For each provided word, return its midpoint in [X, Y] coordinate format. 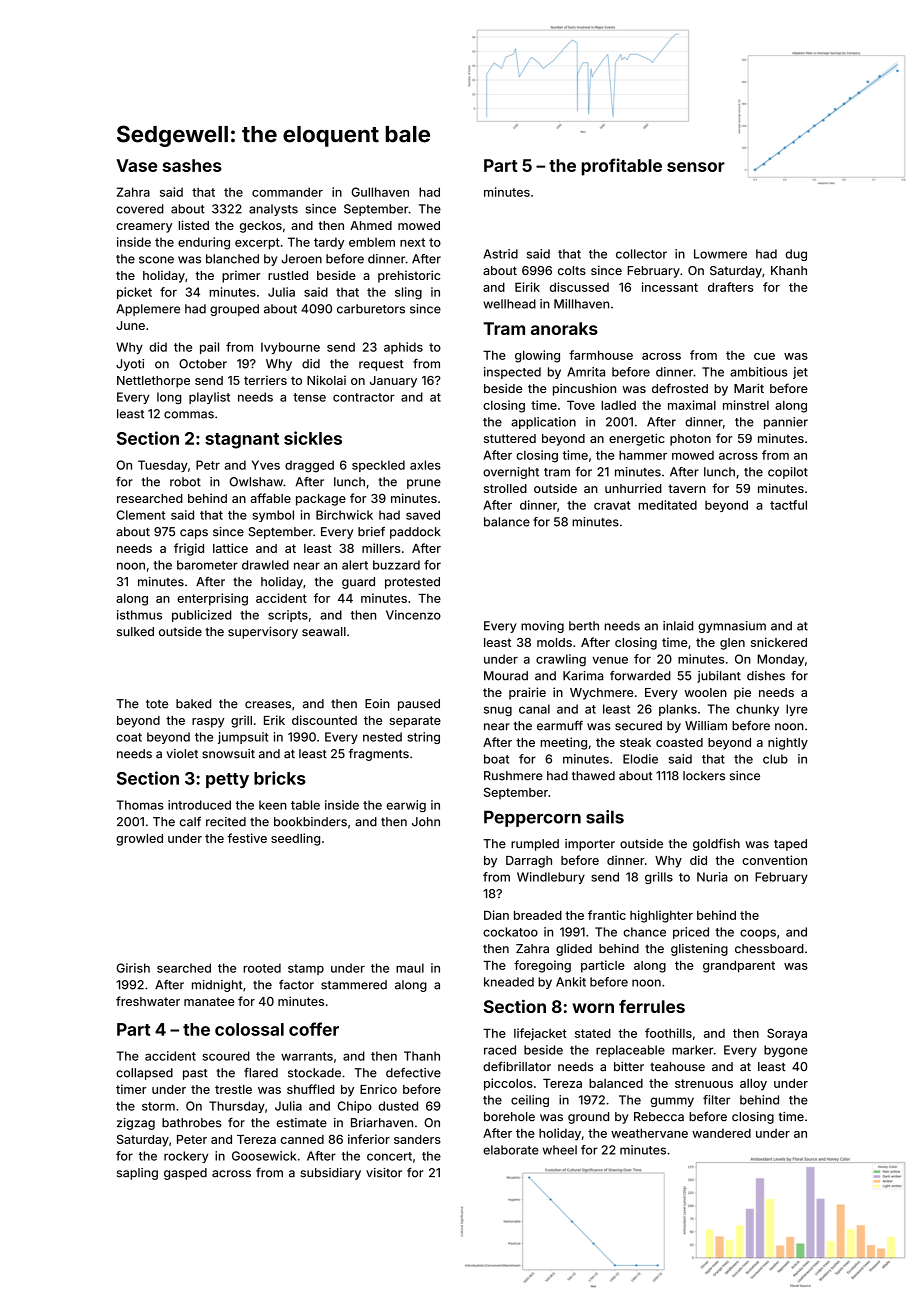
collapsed [144, 1074]
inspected [512, 373]
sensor [696, 167]
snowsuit [228, 754]
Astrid [500, 254]
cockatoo [510, 932]
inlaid [678, 626]
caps [194, 534]
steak [635, 742]
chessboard [769, 949]
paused [419, 705]
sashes [192, 165]
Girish [133, 968]
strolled [505, 488]
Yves [265, 465]
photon [690, 440]
